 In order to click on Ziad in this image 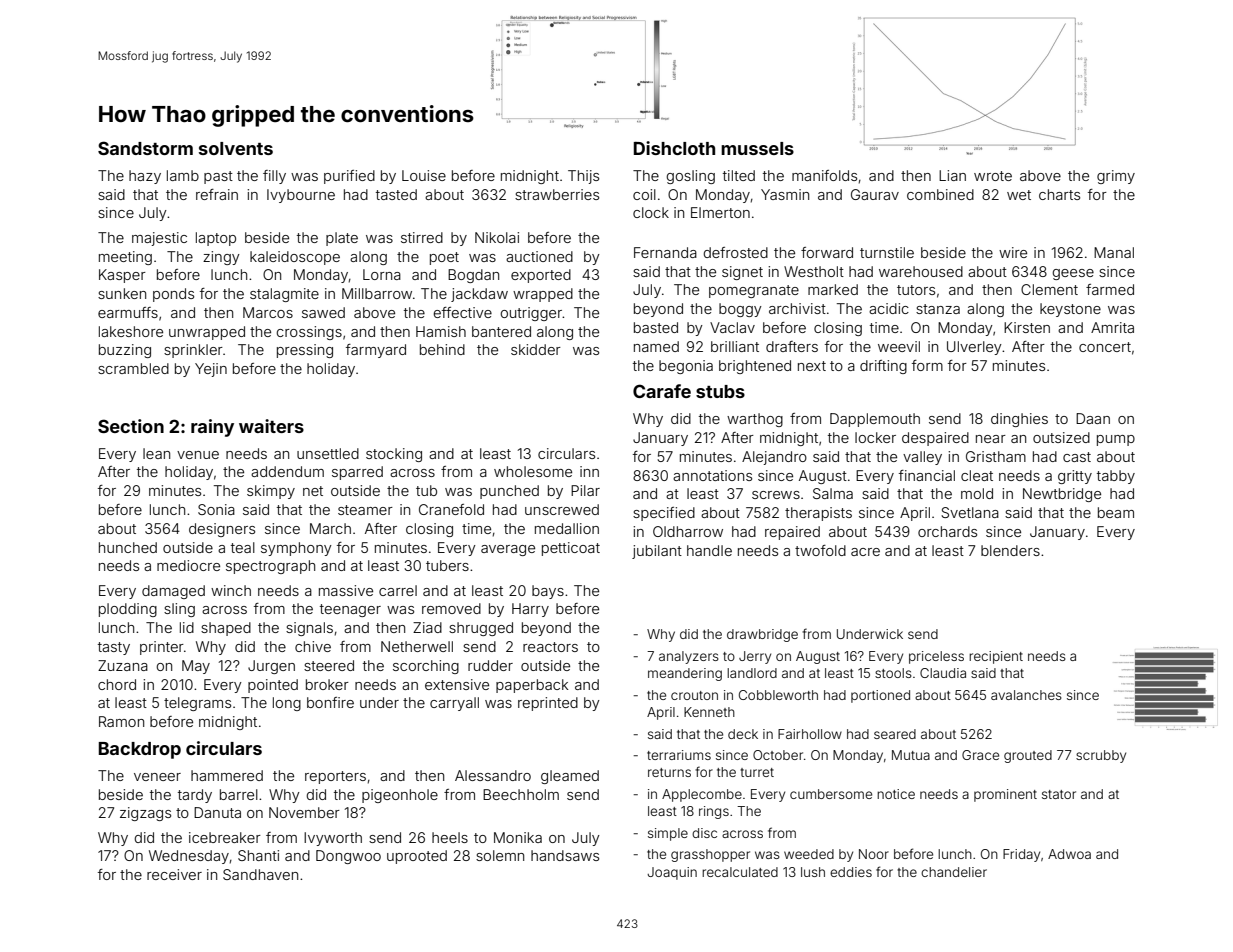, I will do `click(427, 627)`.
